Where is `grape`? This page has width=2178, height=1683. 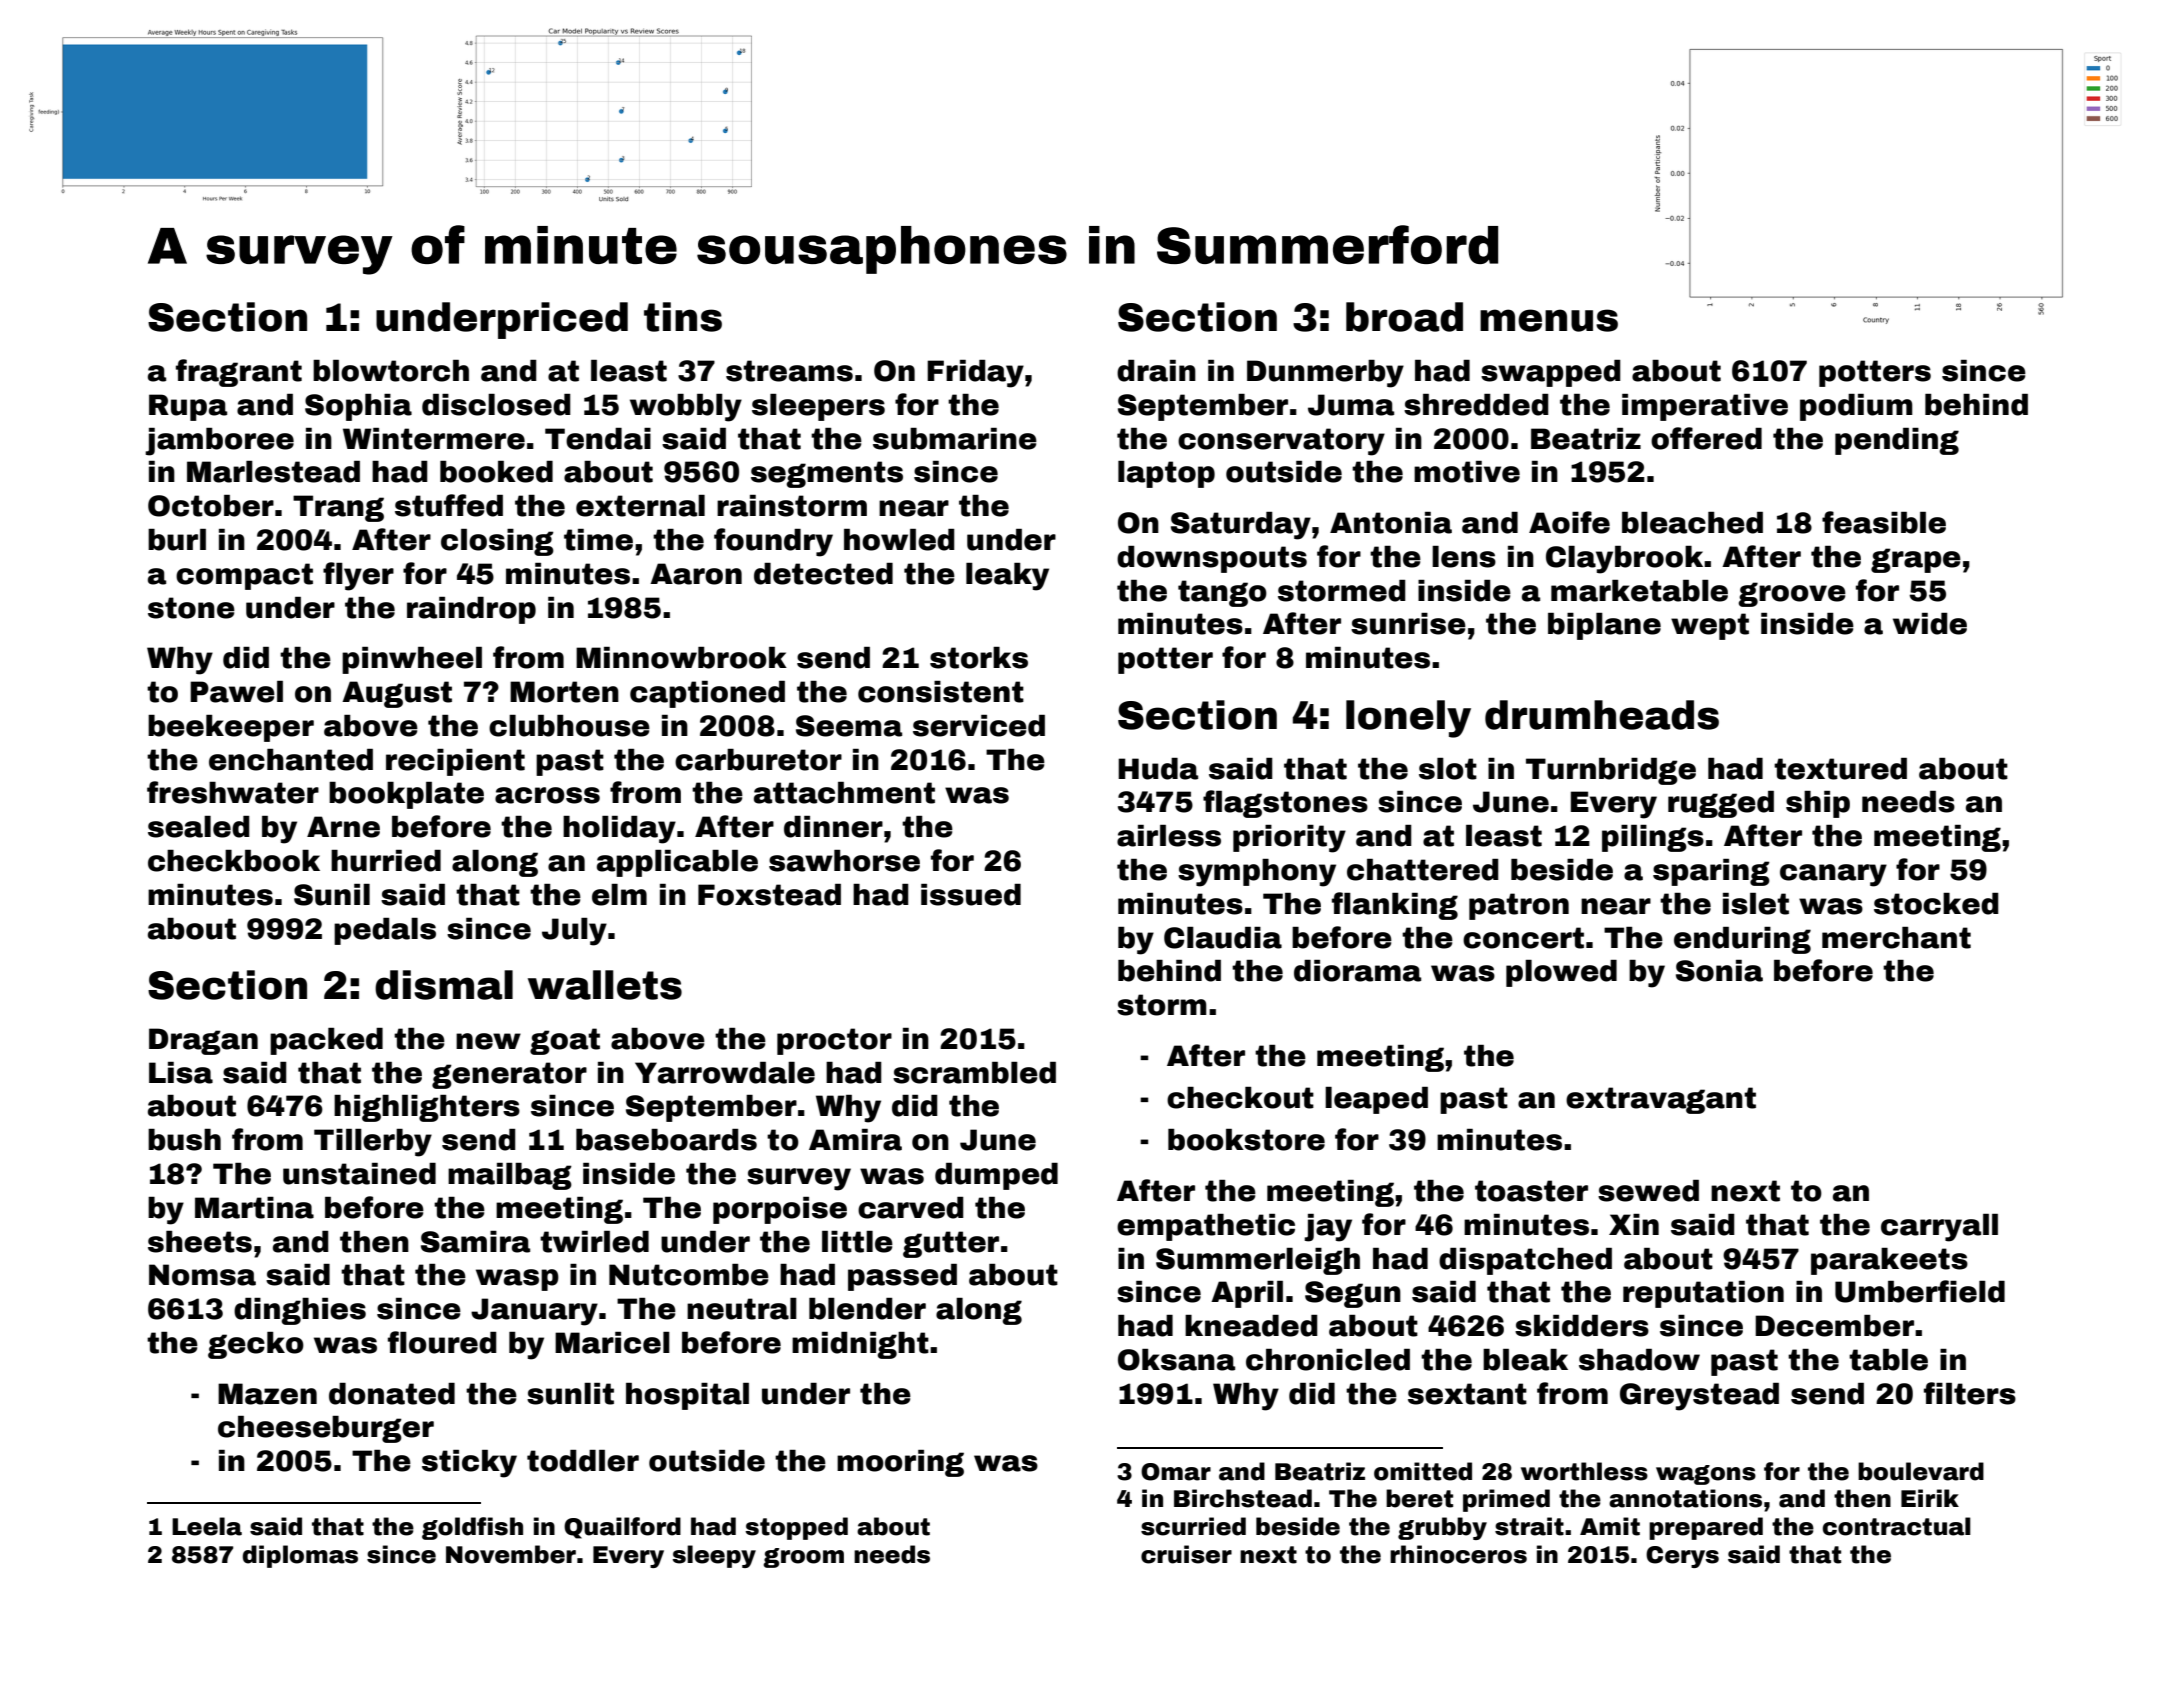
grape is located at coordinates (1916, 560).
